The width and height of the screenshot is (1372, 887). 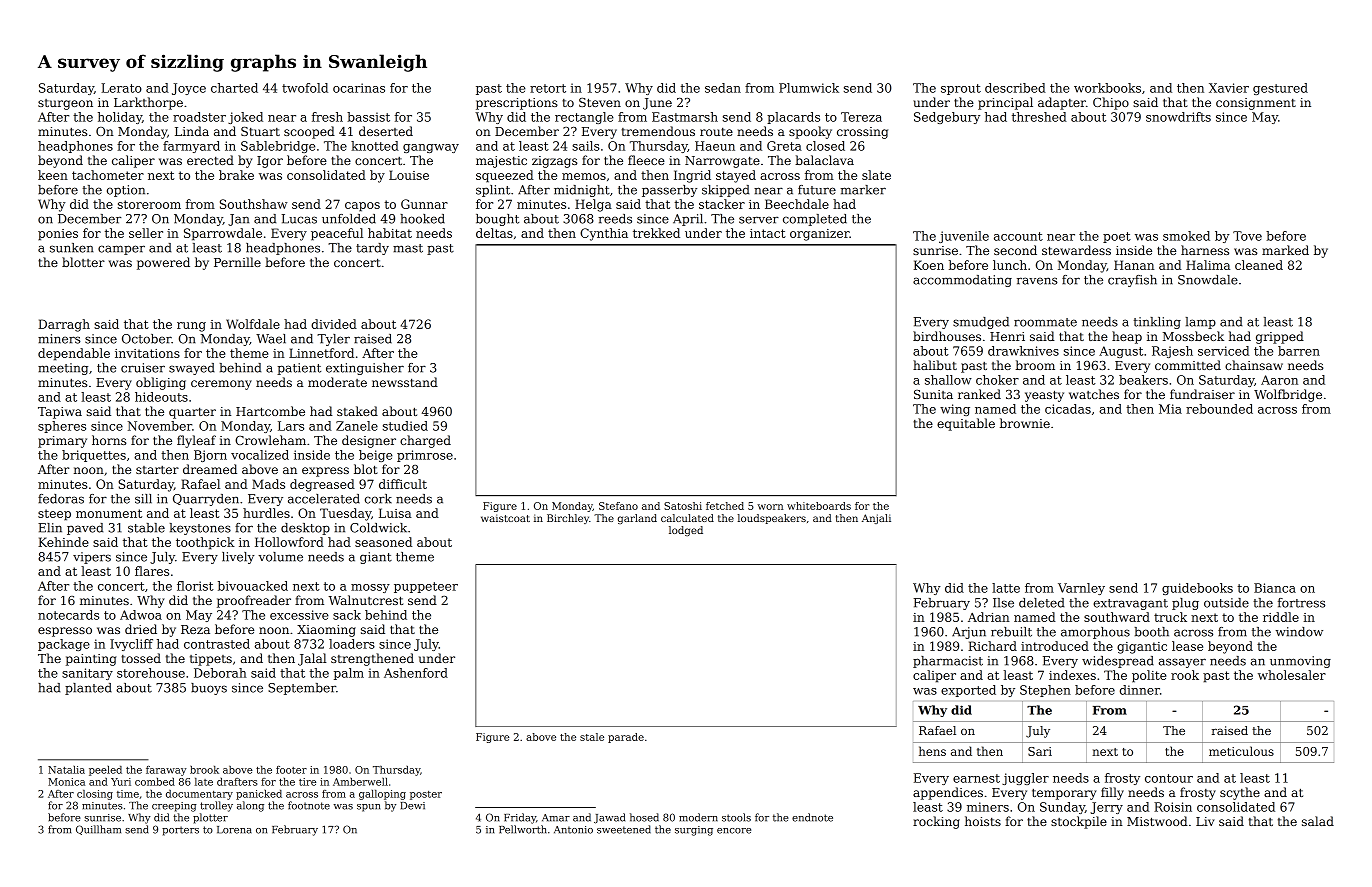 I want to click on dinner, so click(x=1140, y=690).
